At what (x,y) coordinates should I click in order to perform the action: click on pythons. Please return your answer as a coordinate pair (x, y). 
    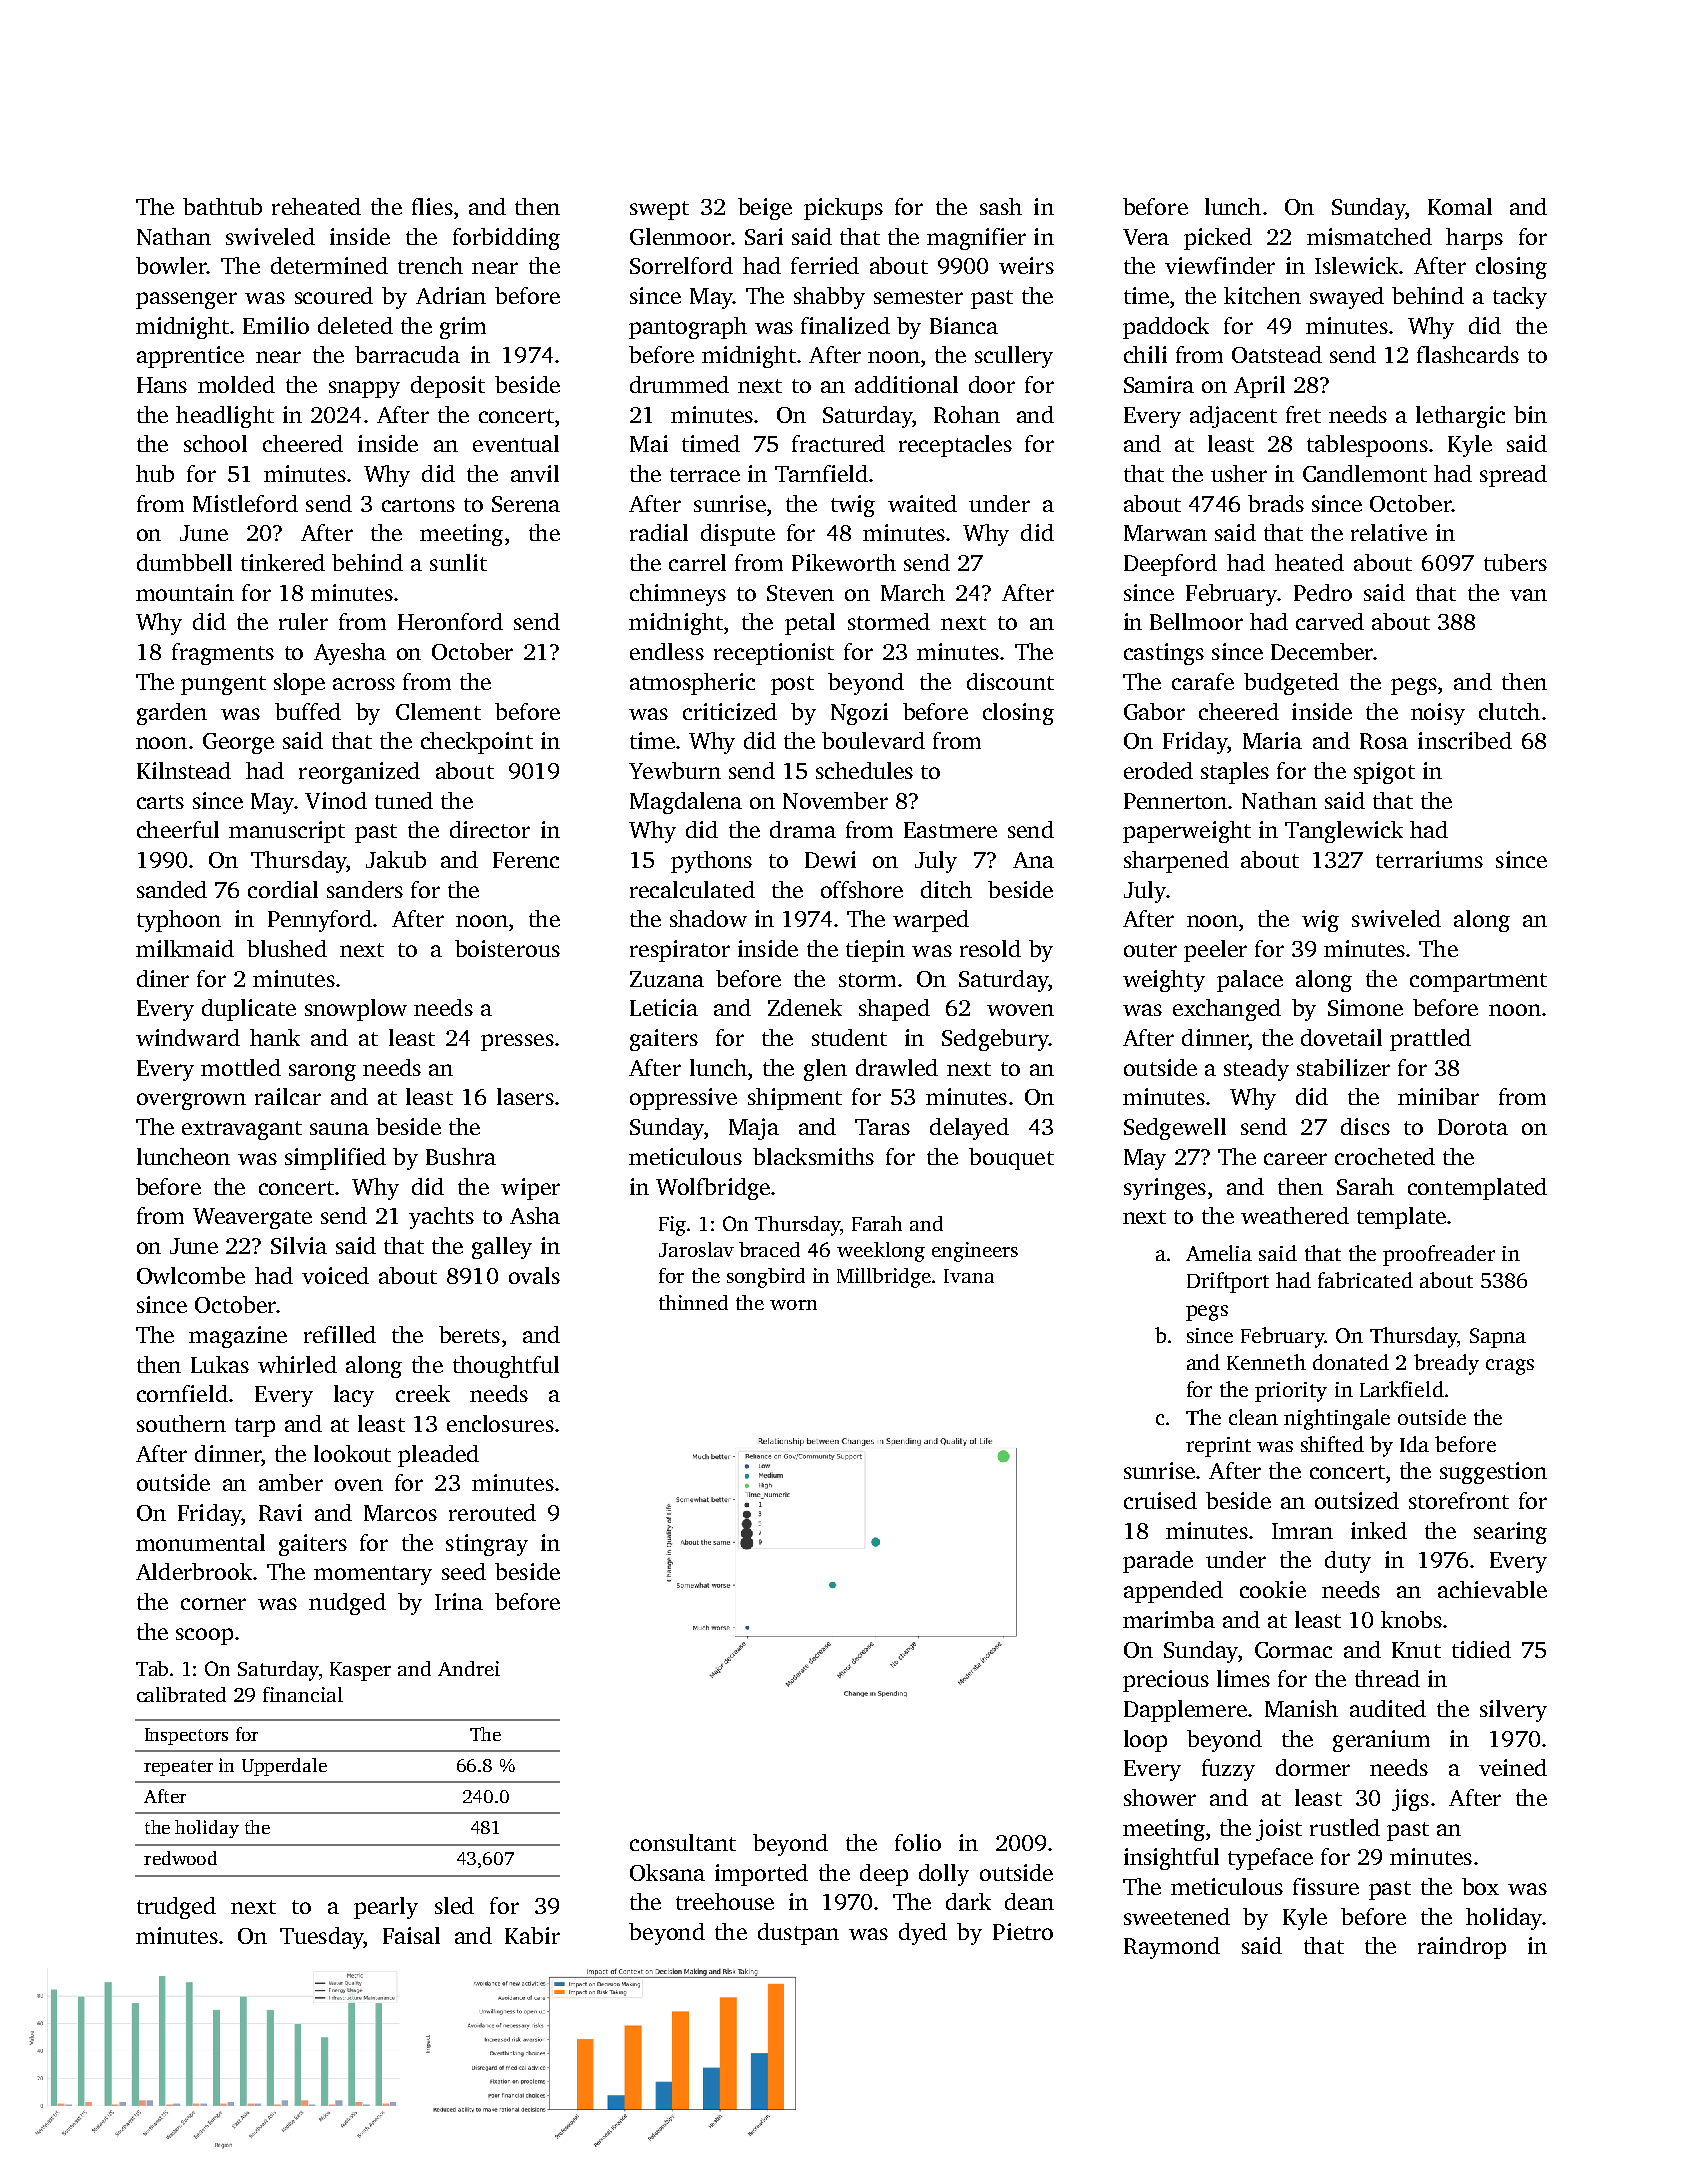
    Looking at the image, I should click on (711, 862).
